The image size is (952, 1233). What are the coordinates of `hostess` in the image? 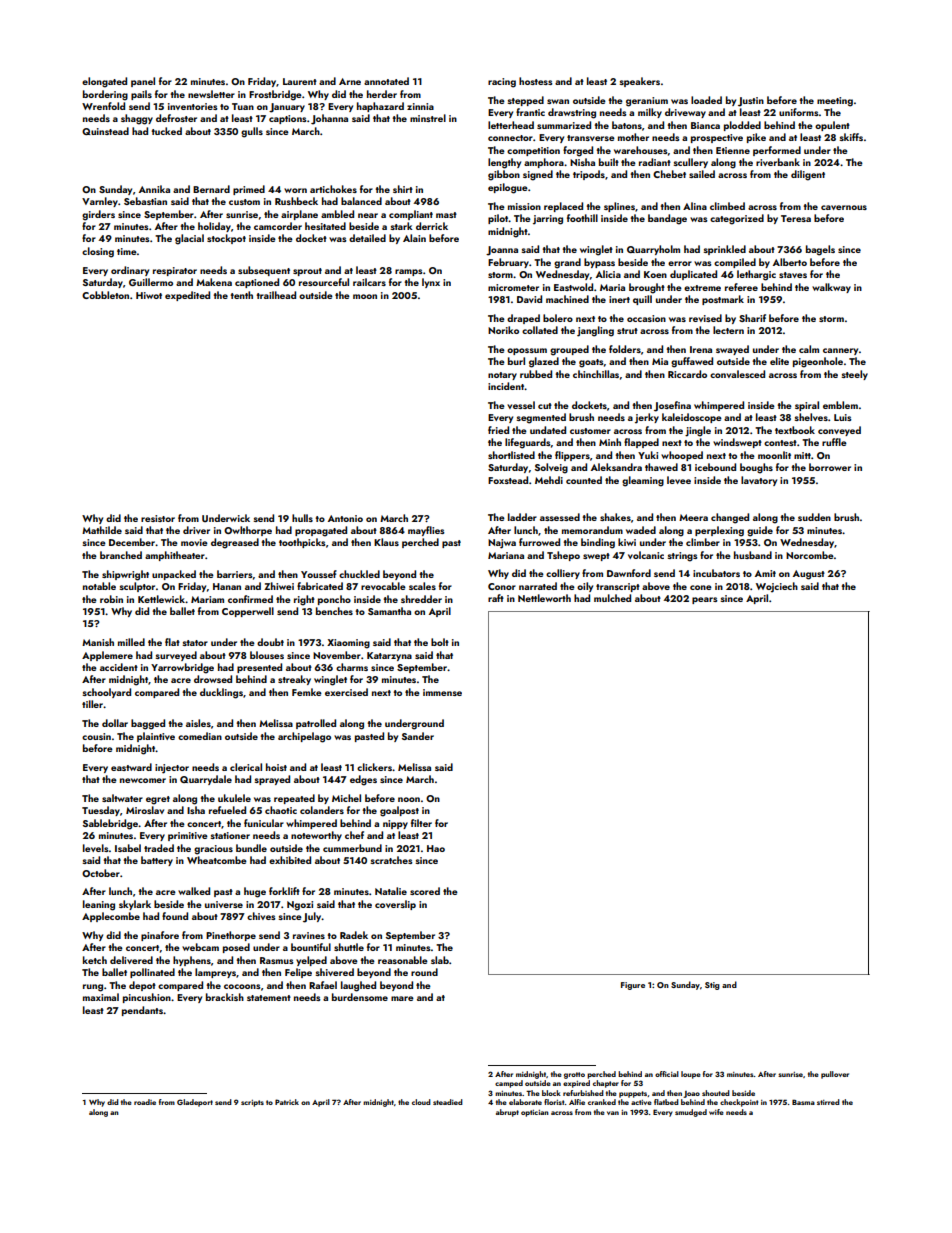 It's located at (535, 81).
